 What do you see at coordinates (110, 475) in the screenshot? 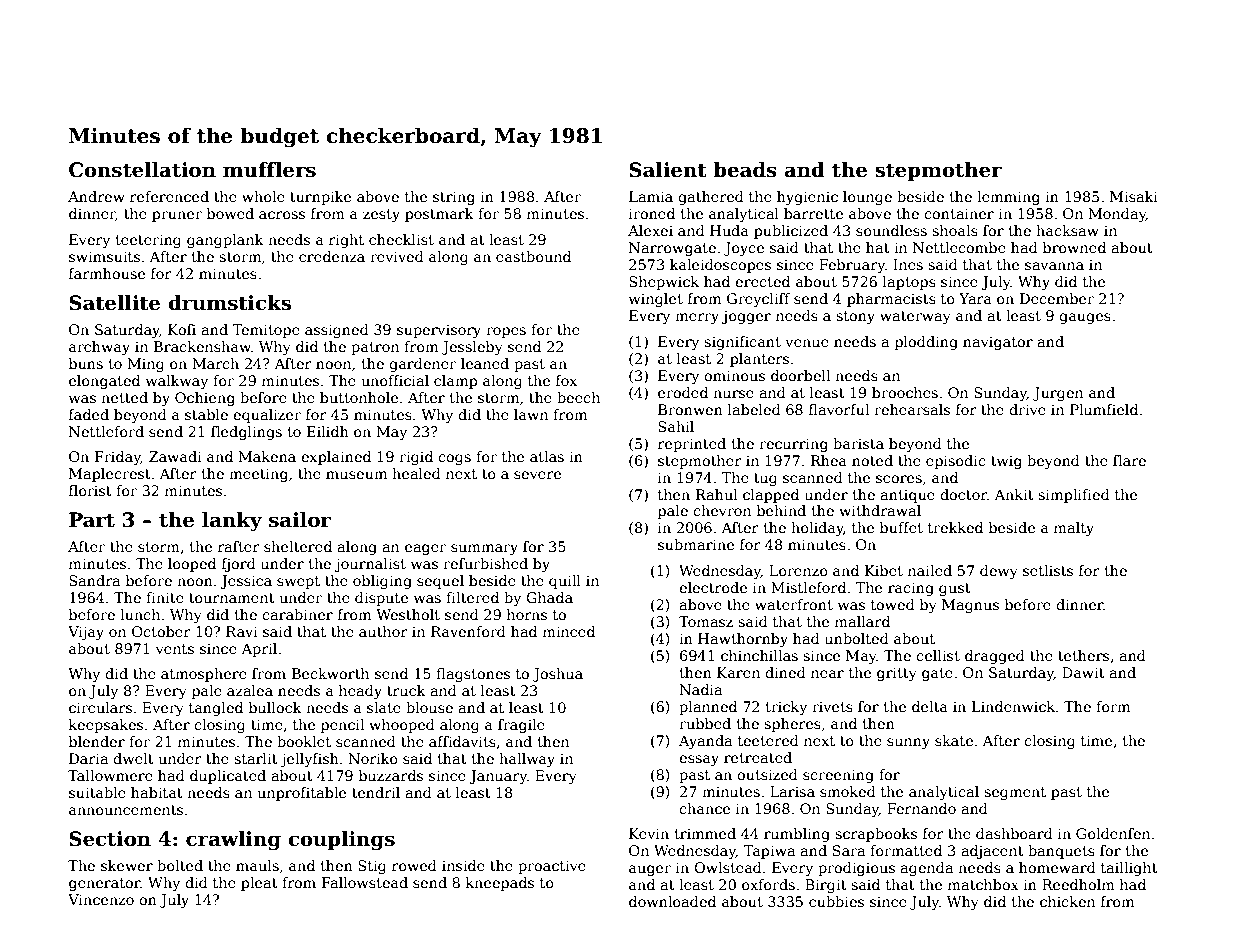
I see `Maplecrest` at bounding box center [110, 475].
